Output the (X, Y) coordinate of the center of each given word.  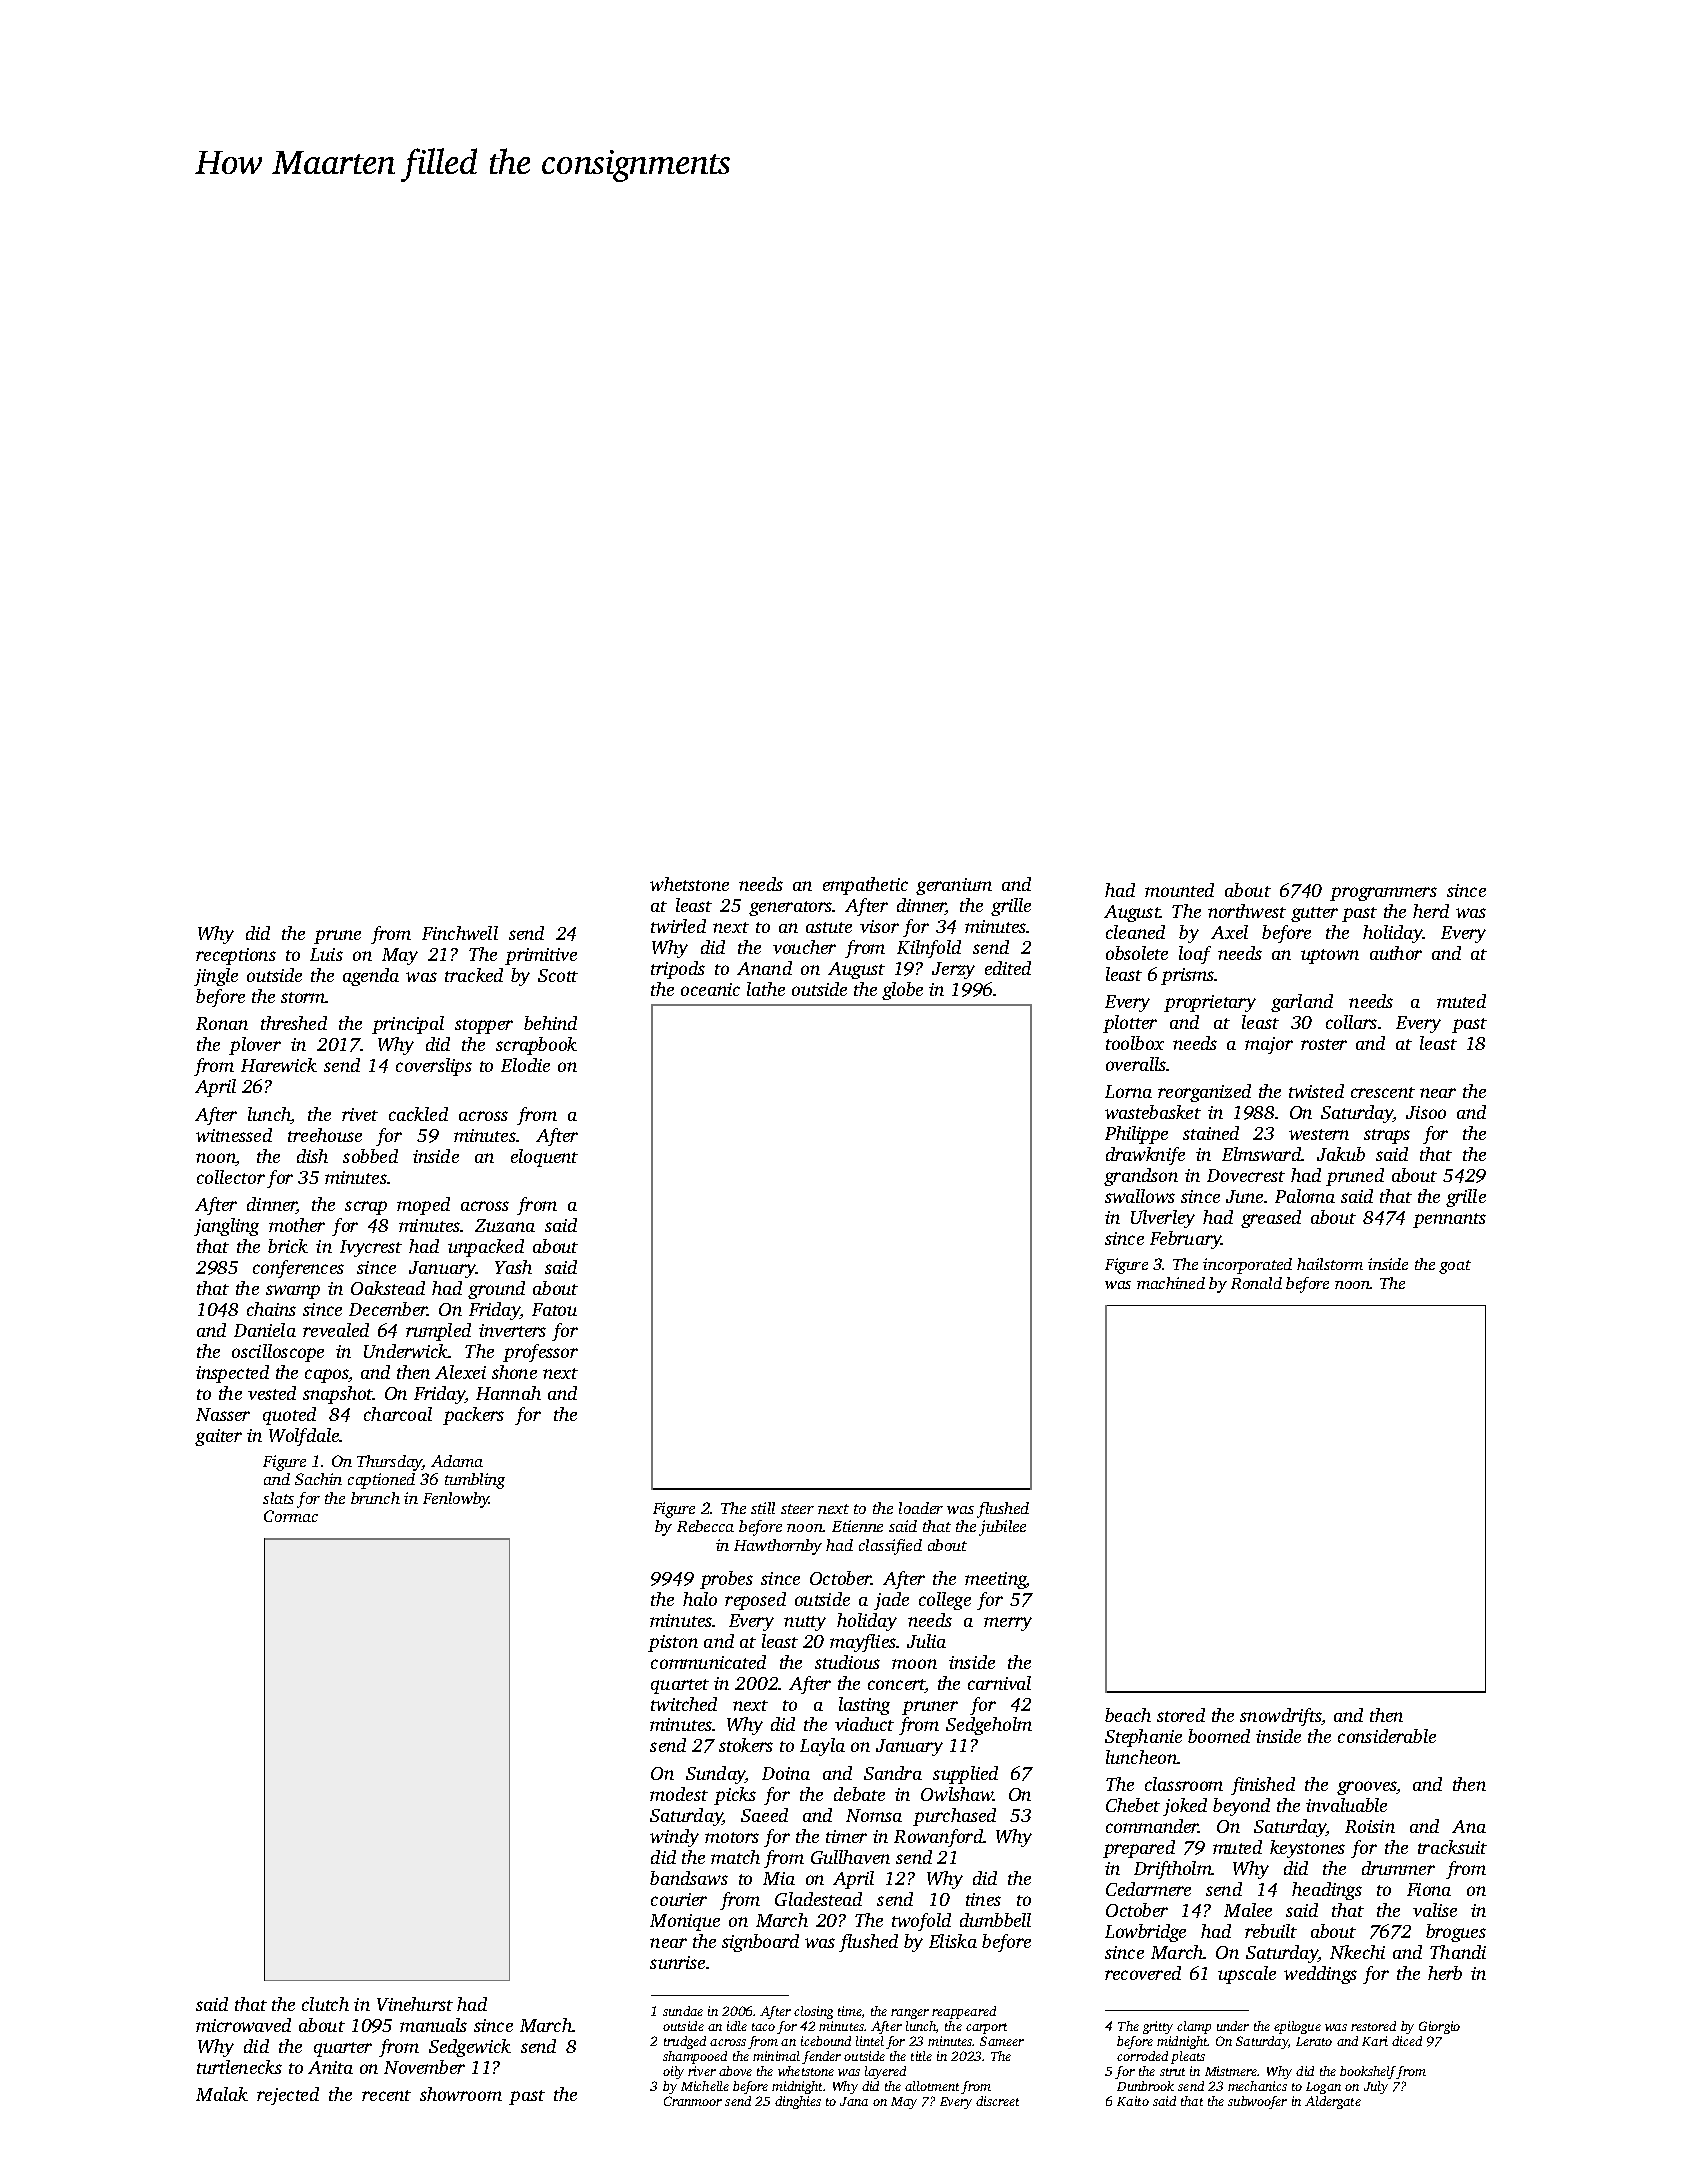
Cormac (291, 1516)
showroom (461, 2094)
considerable (1387, 1736)
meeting (996, 1580)
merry (1008, 1624)
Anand (764, 968)
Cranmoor (693, 2101)
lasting (864, 1706)
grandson (1141, 1177)
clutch (325, 2004)
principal (408, 1025)
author (1396, 953)
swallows (1140, 1196)
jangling (226, 1227)
